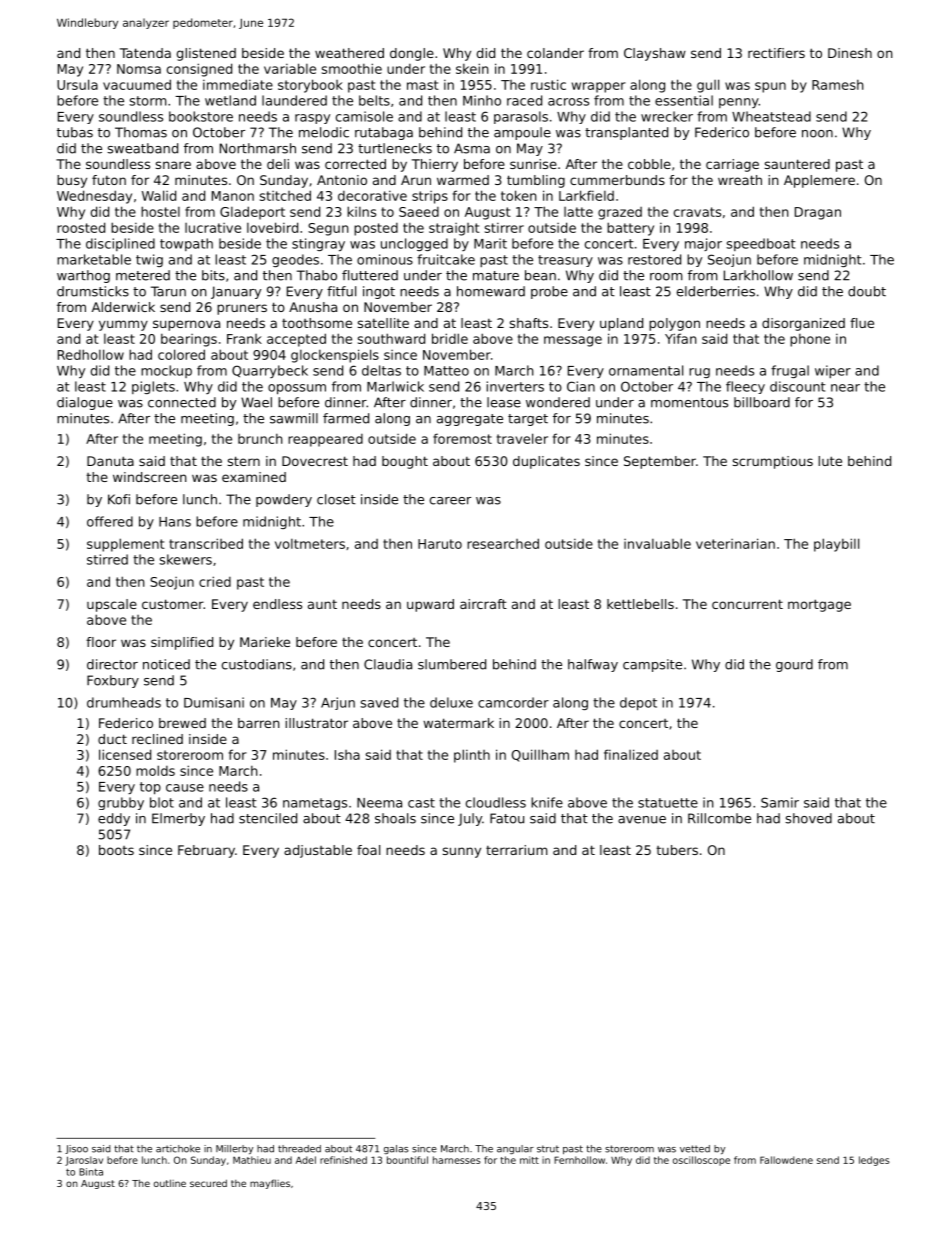  I want to click on Ursula, so click(77, 84).
